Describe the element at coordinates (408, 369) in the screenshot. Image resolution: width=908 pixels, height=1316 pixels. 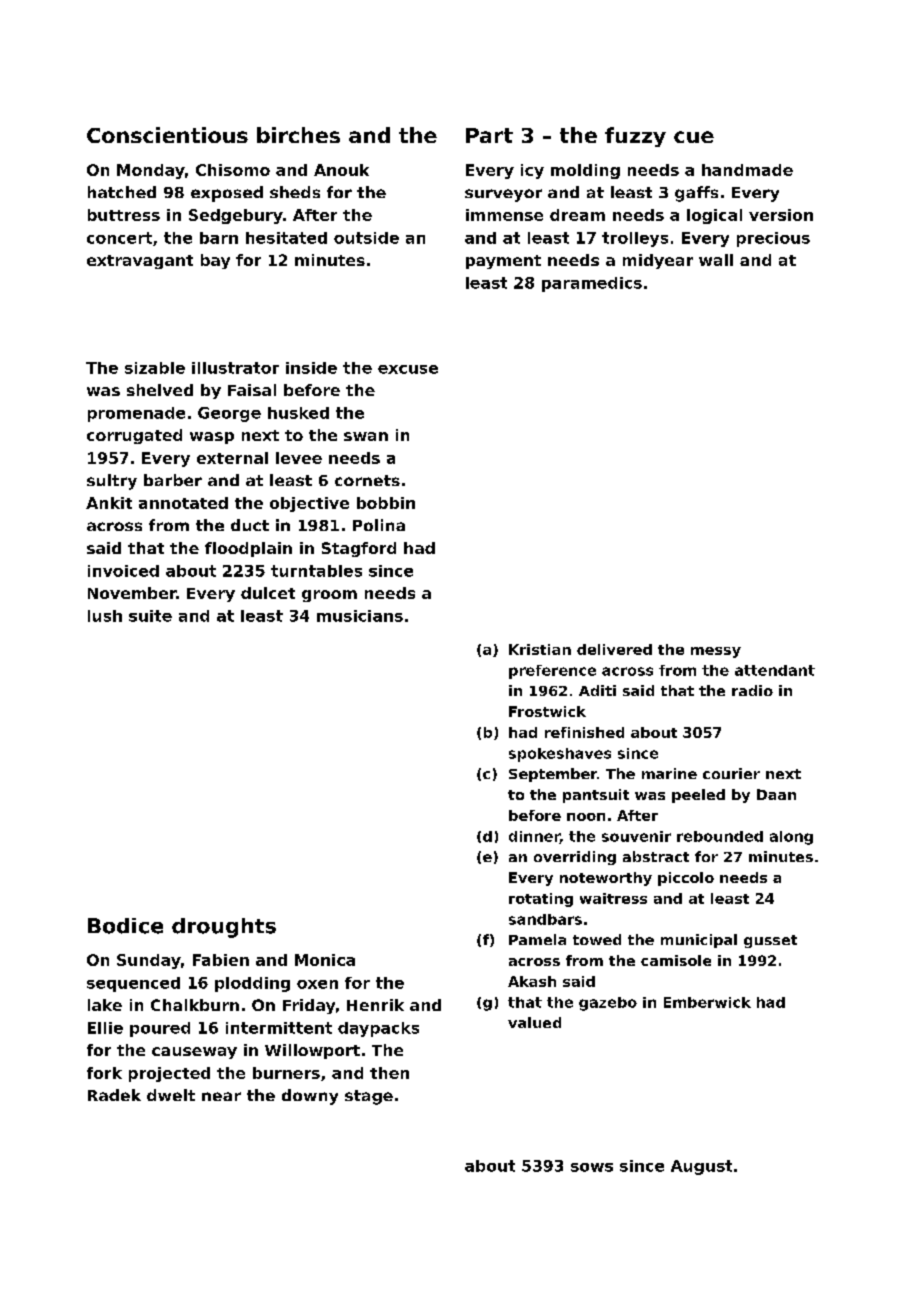
I see `excuse` at that location.
